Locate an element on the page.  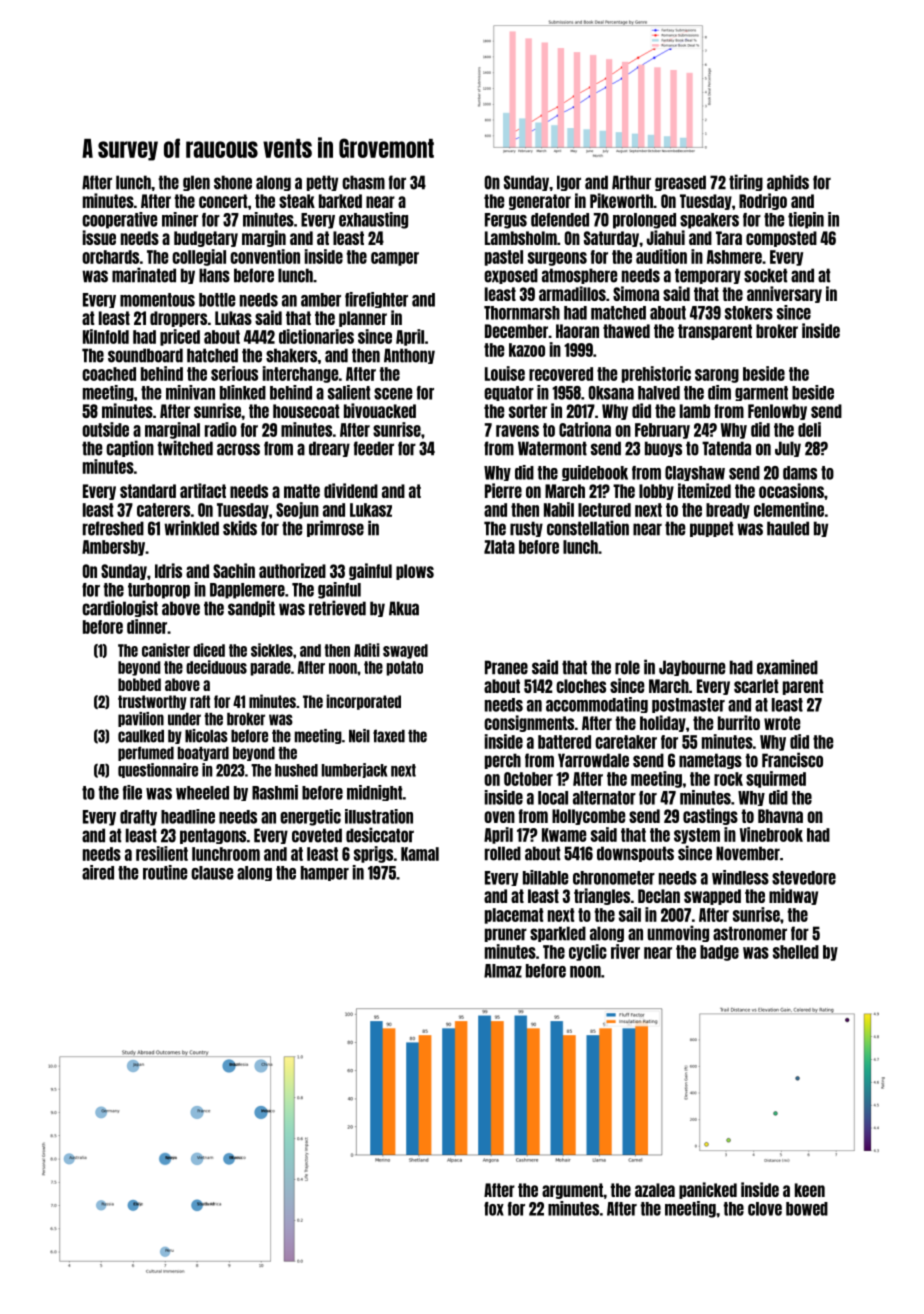
fox is located at coordinates (494, 1209).
